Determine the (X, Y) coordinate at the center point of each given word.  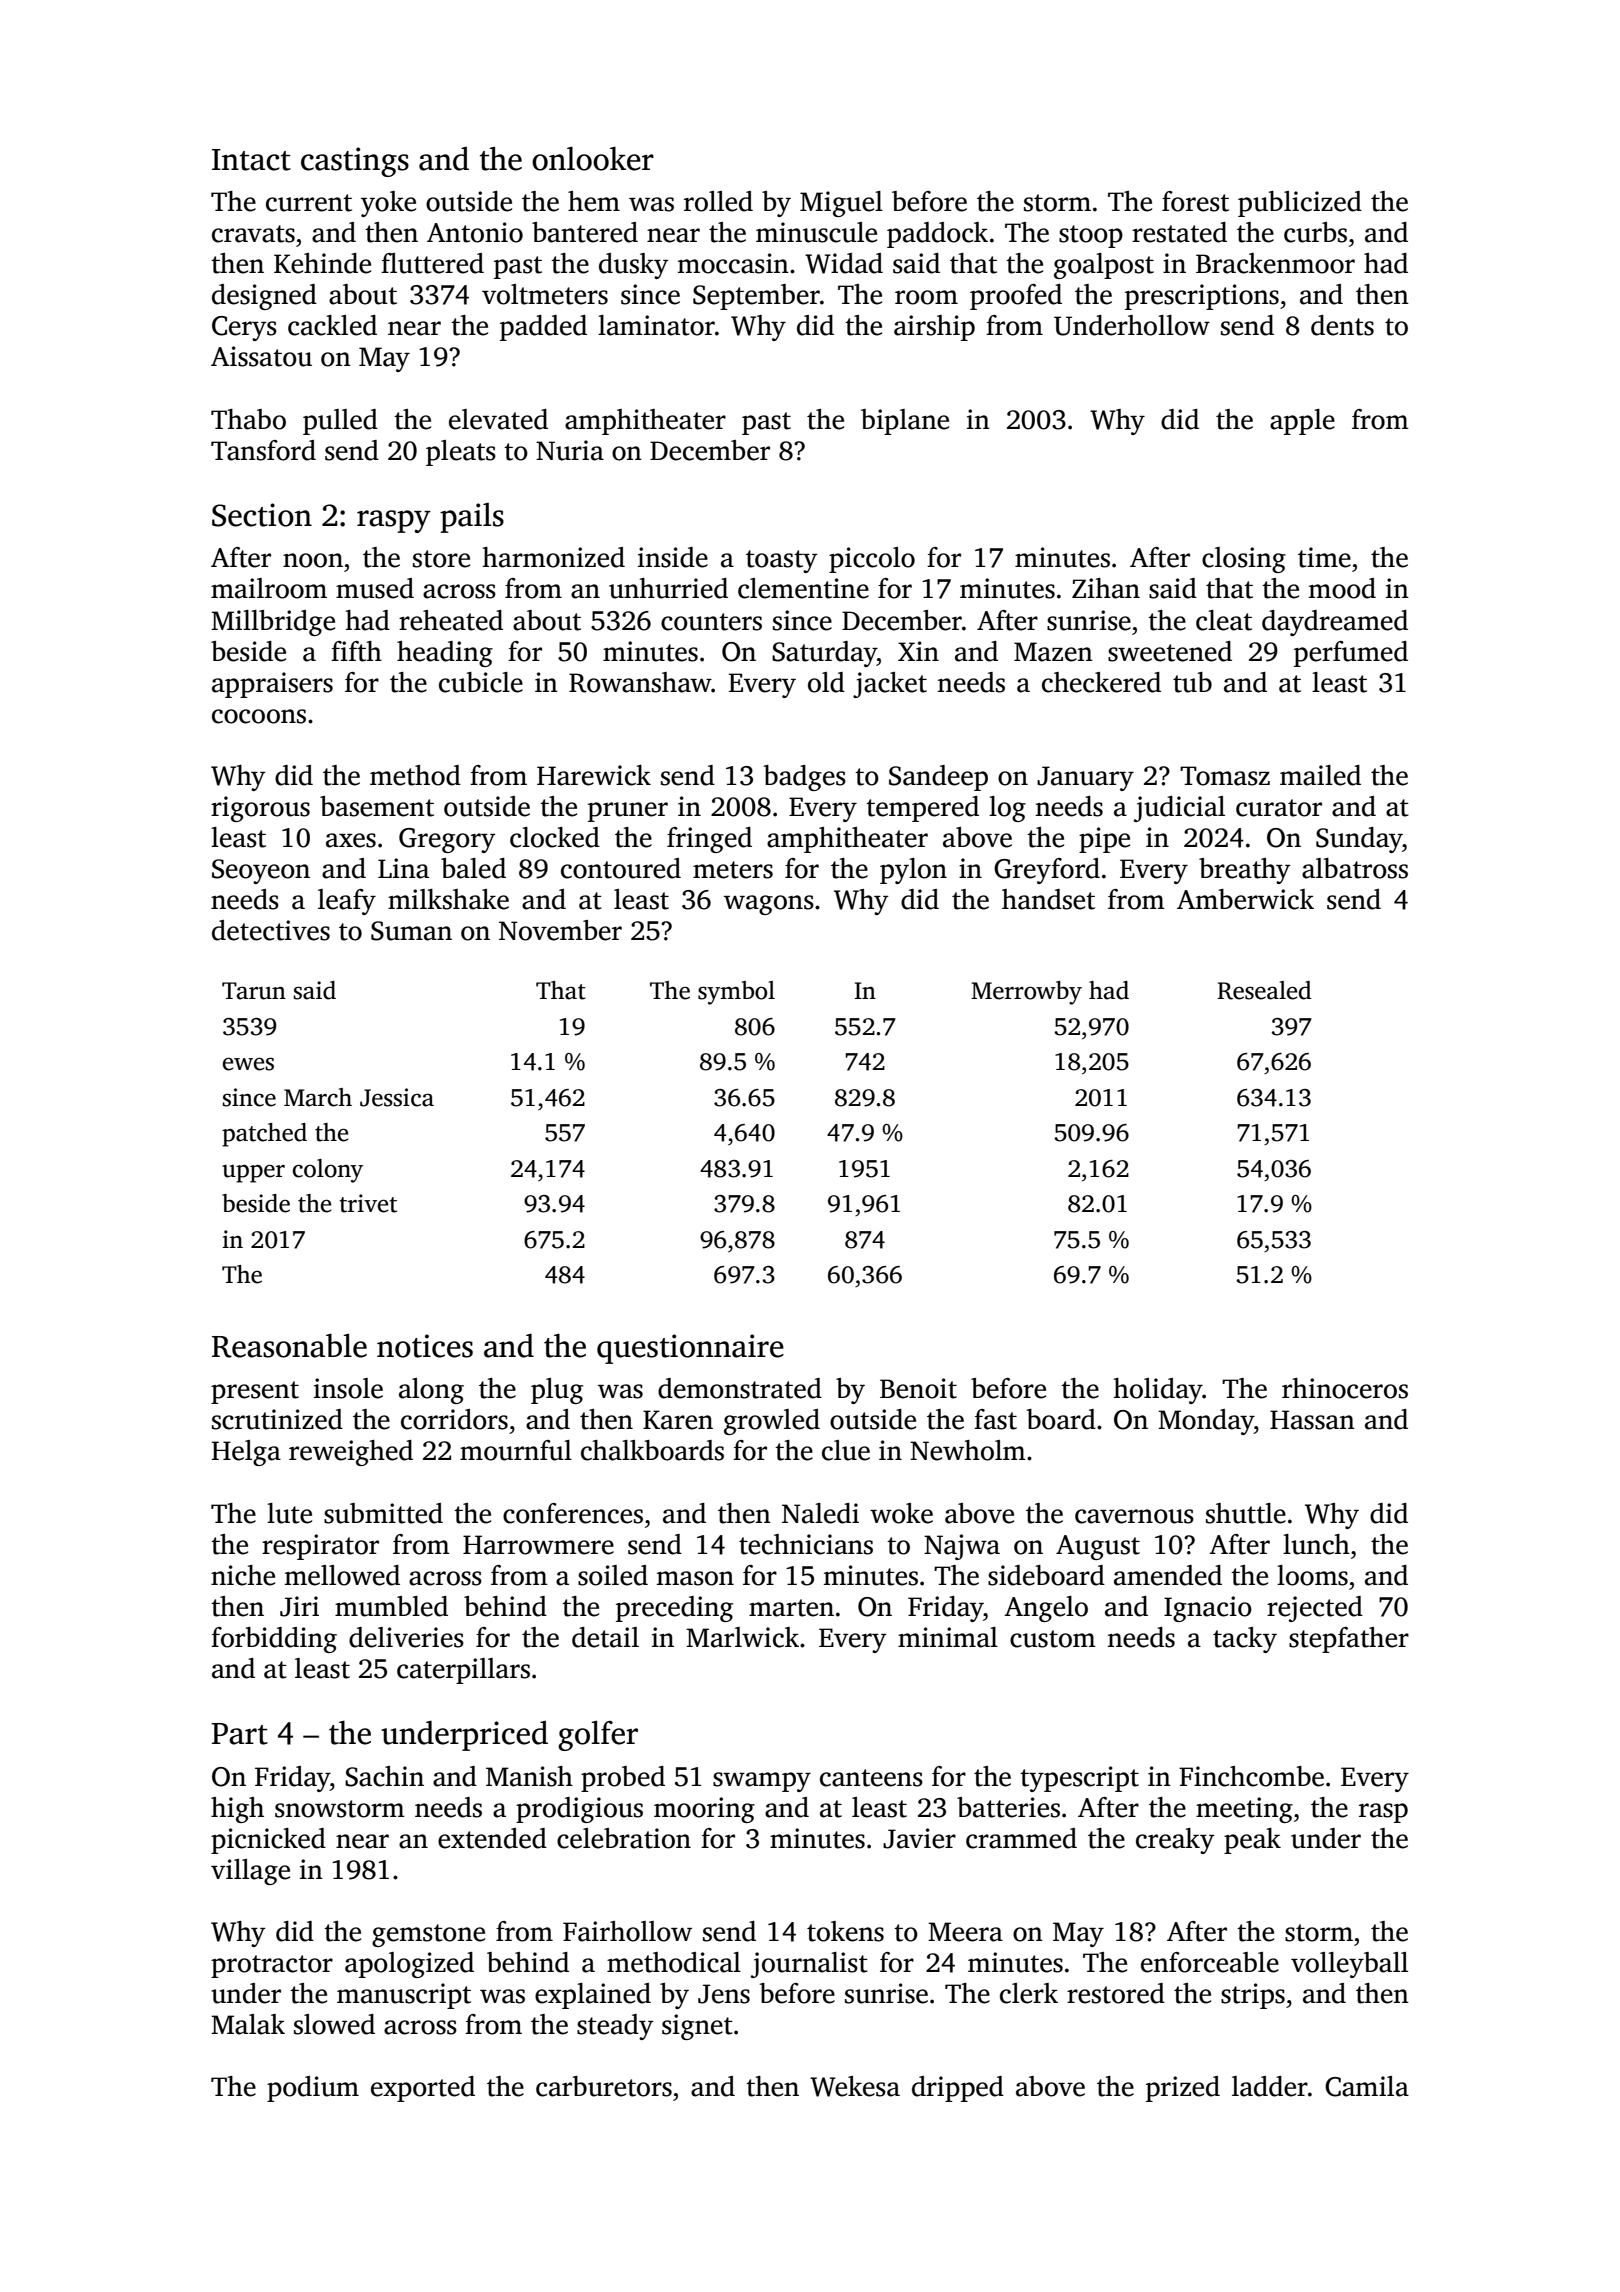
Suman (411, 931)
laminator (656, 325)
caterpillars (463, 1671)
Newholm (968, 1450)
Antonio (475, 232)
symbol (736, 993)
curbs (1315, 232)
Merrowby (1026, 993)
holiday (1158, 1391)
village (250, 1872)
